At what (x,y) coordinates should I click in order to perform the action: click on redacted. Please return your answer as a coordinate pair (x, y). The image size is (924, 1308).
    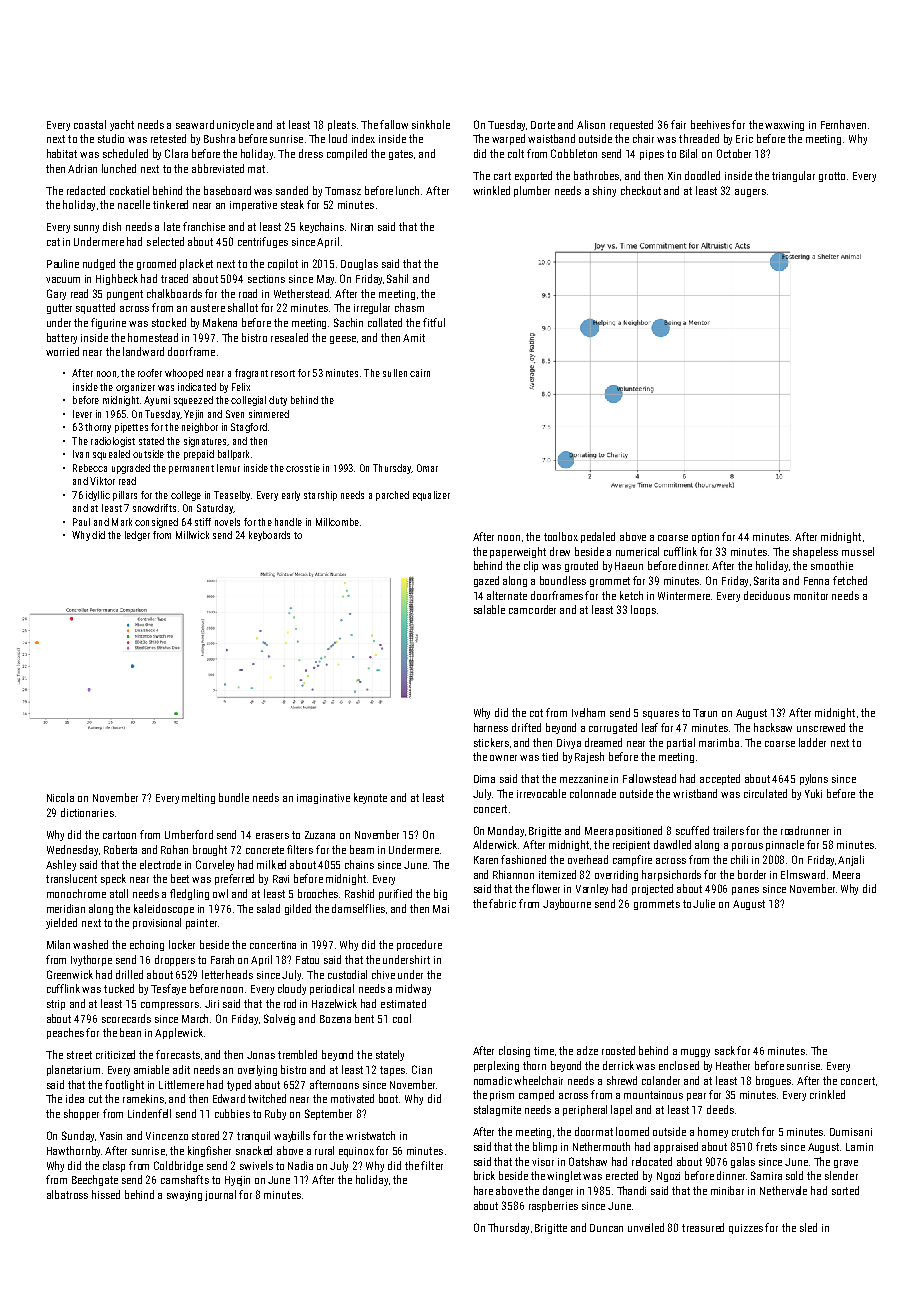
    Looking at the image, I should click on (86, 190).
